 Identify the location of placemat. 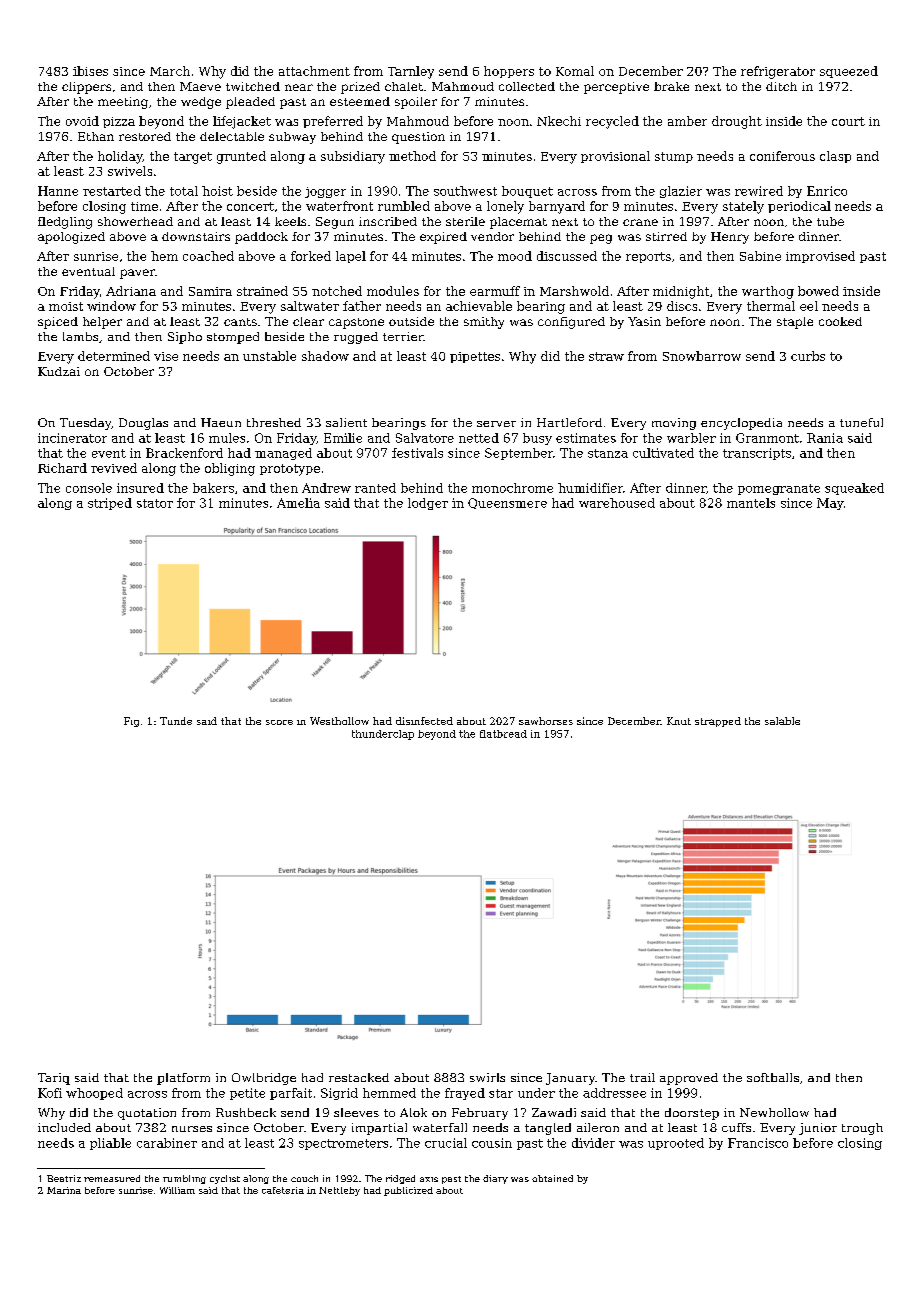
(518, 223).
